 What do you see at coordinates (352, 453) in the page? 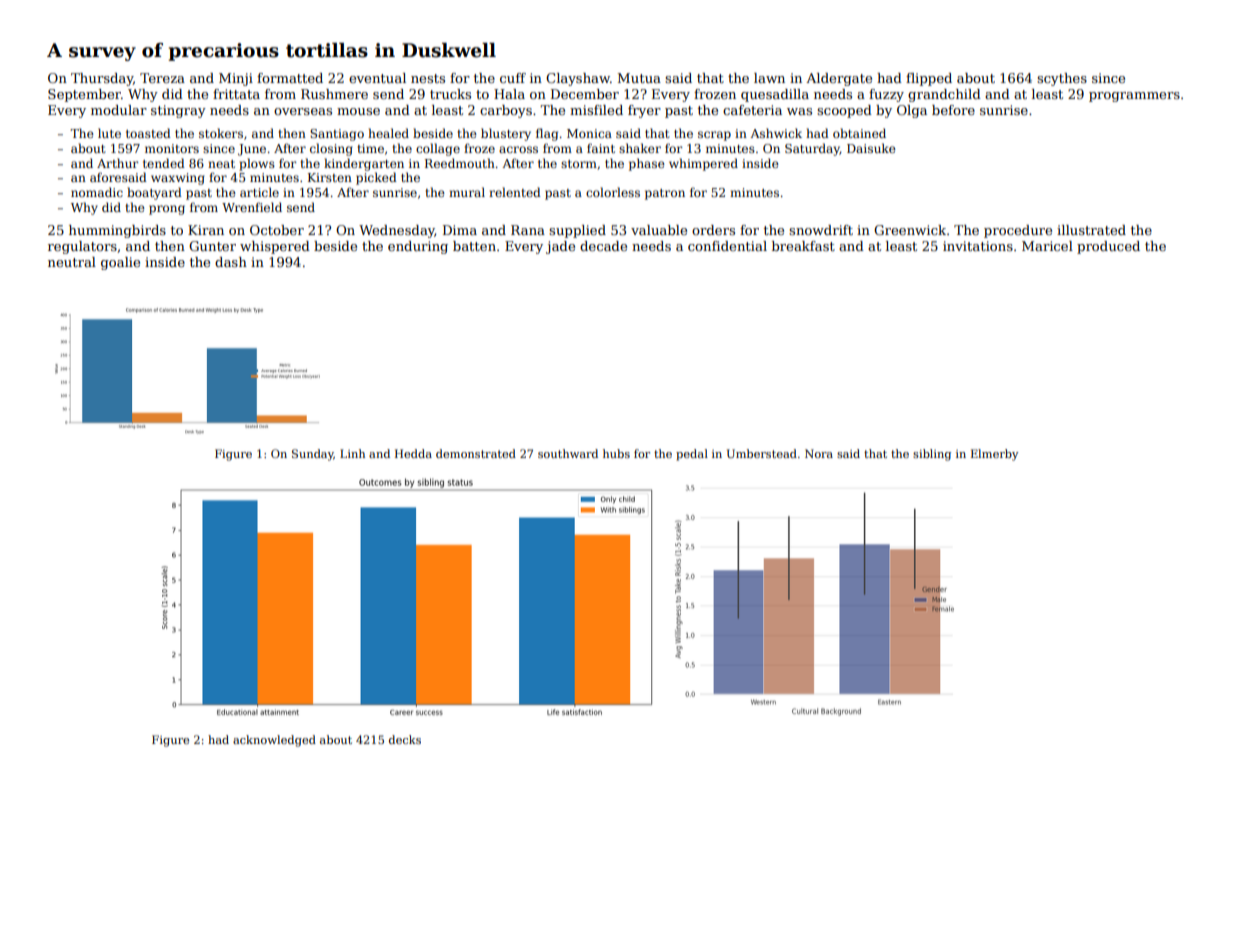
I see `Linh` at bounding box center [352, 453].
